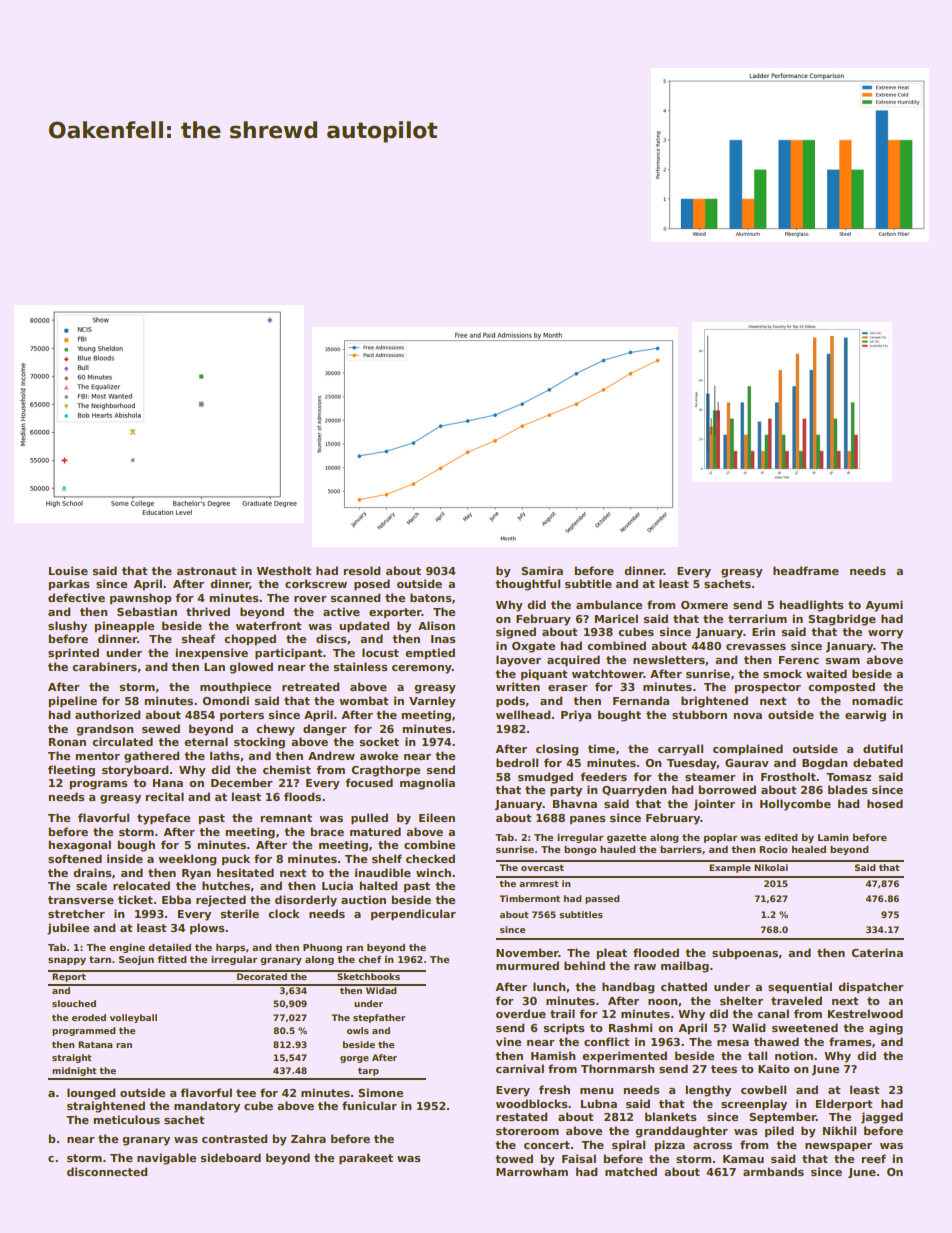 This image has width=952, height=1233. What do you see at coordinates (413, 915) in the image?
I see `perpendicular` at bounding box center [413, 915].
